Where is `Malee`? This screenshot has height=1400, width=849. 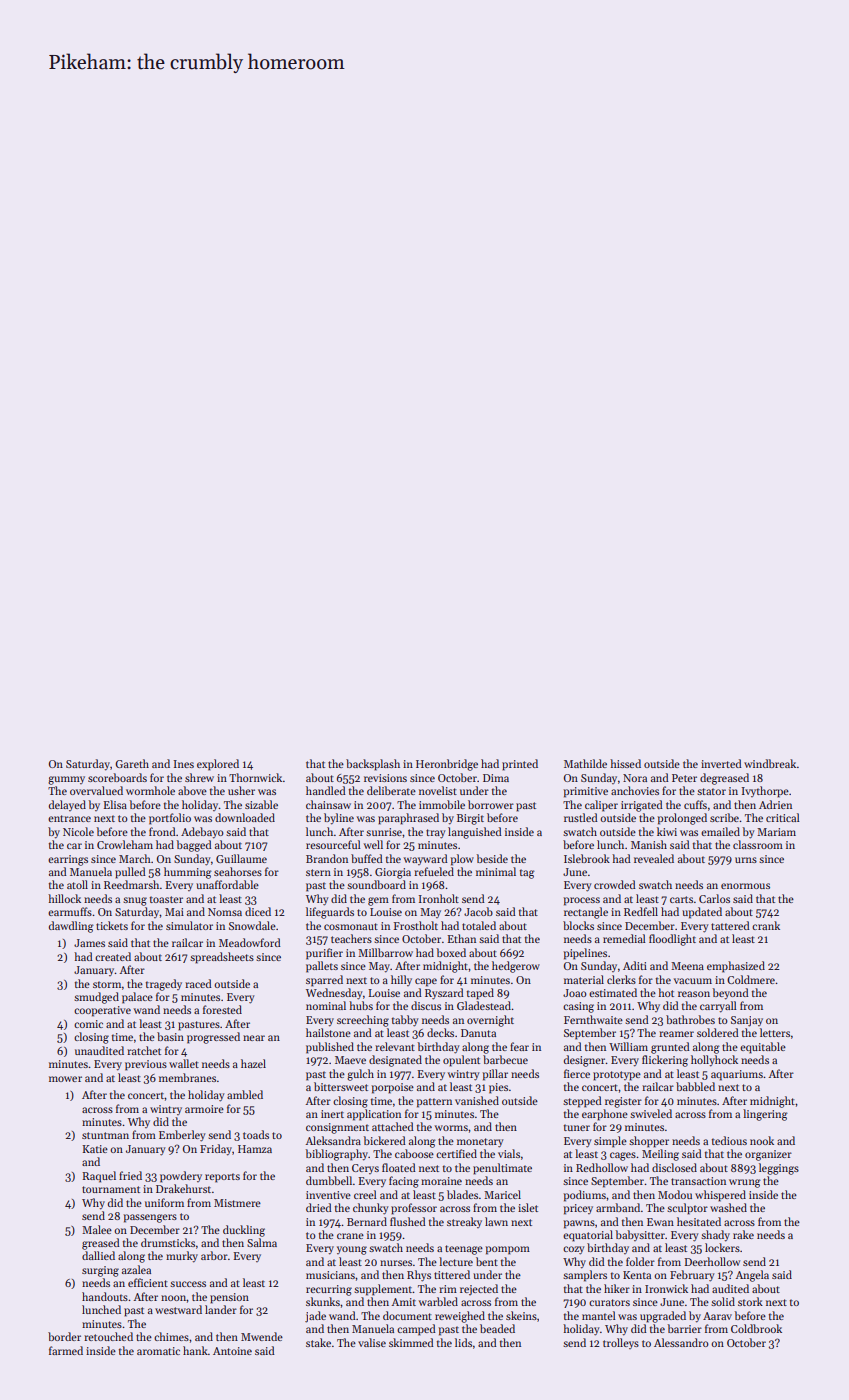
Malee is located at coordinates (97, 1229).
